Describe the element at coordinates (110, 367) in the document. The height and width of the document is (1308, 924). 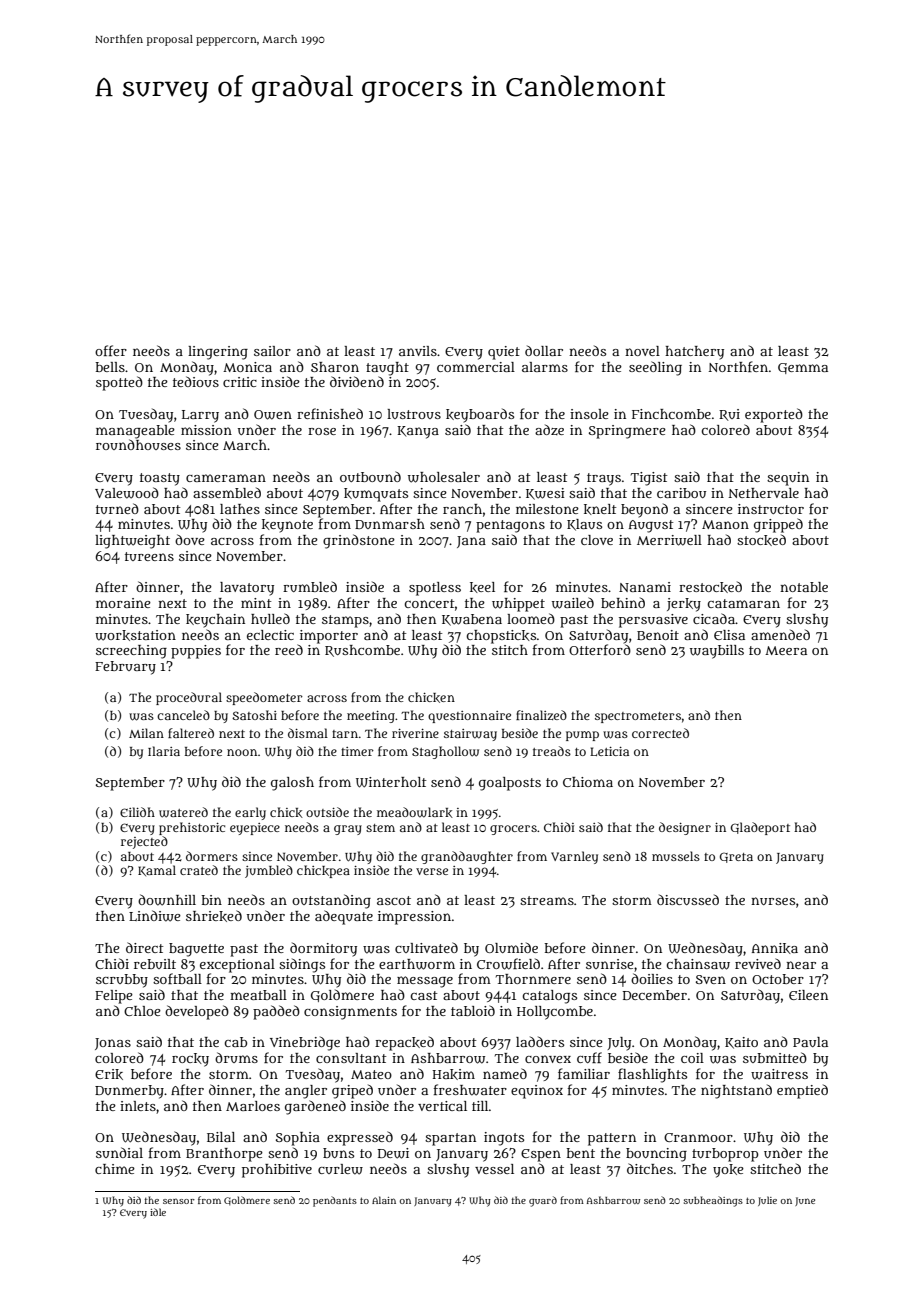
I see `bells` at that location.
